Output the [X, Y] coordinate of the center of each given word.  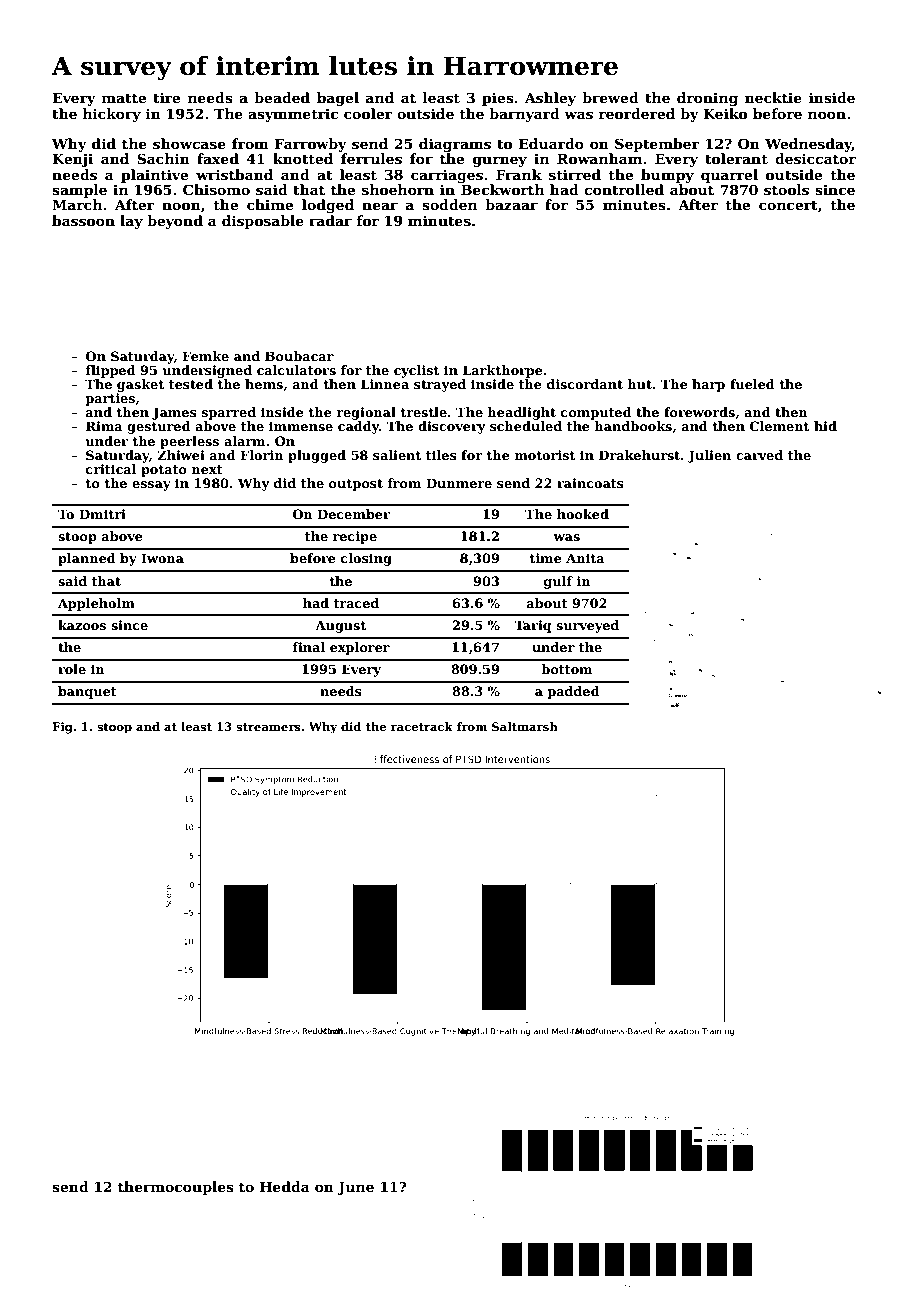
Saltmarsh [525, 726]
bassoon [83, 220]
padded [573, 692]
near [380, 206]
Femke [205, 356]
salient [397, 455]
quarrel [729, 176]
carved [759, 455]
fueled [752, 384]
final [309, 647]
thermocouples [176, 1188]
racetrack [422, 726]
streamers [268, 727]
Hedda [285, 1186]
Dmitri [102, 514]
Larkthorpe [503, 371]
